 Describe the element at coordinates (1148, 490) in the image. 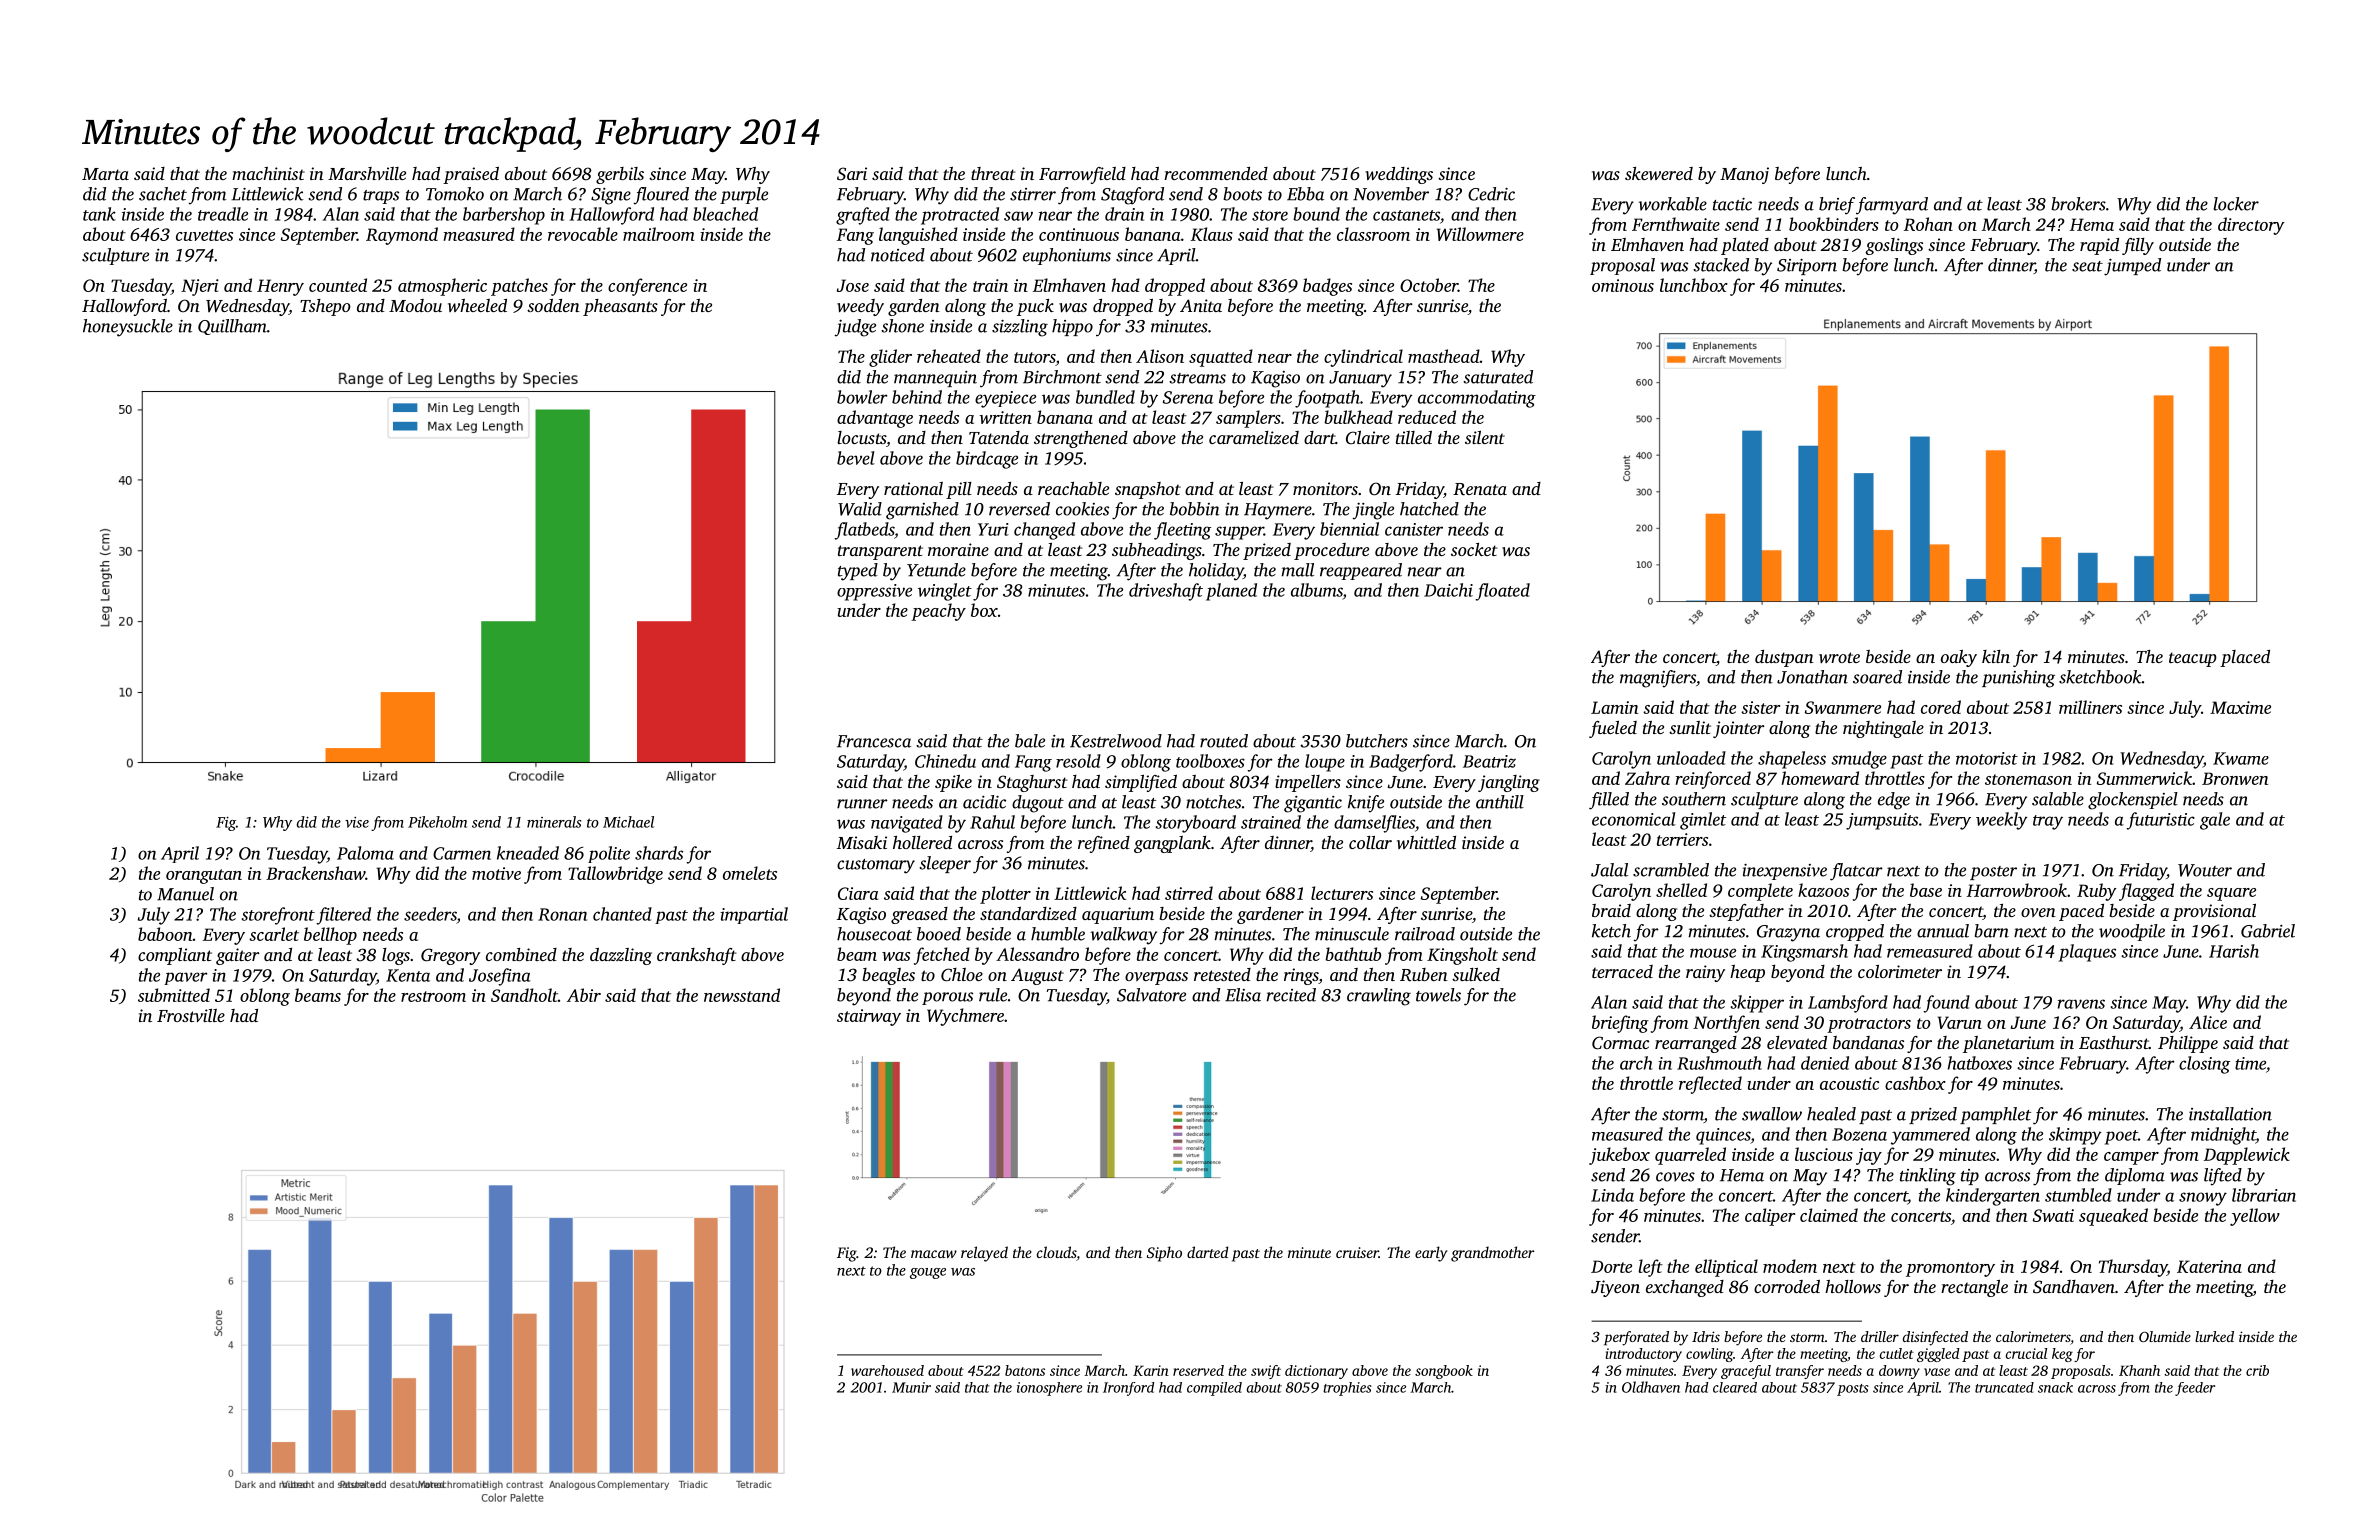

I see `snapshot` at that location.
